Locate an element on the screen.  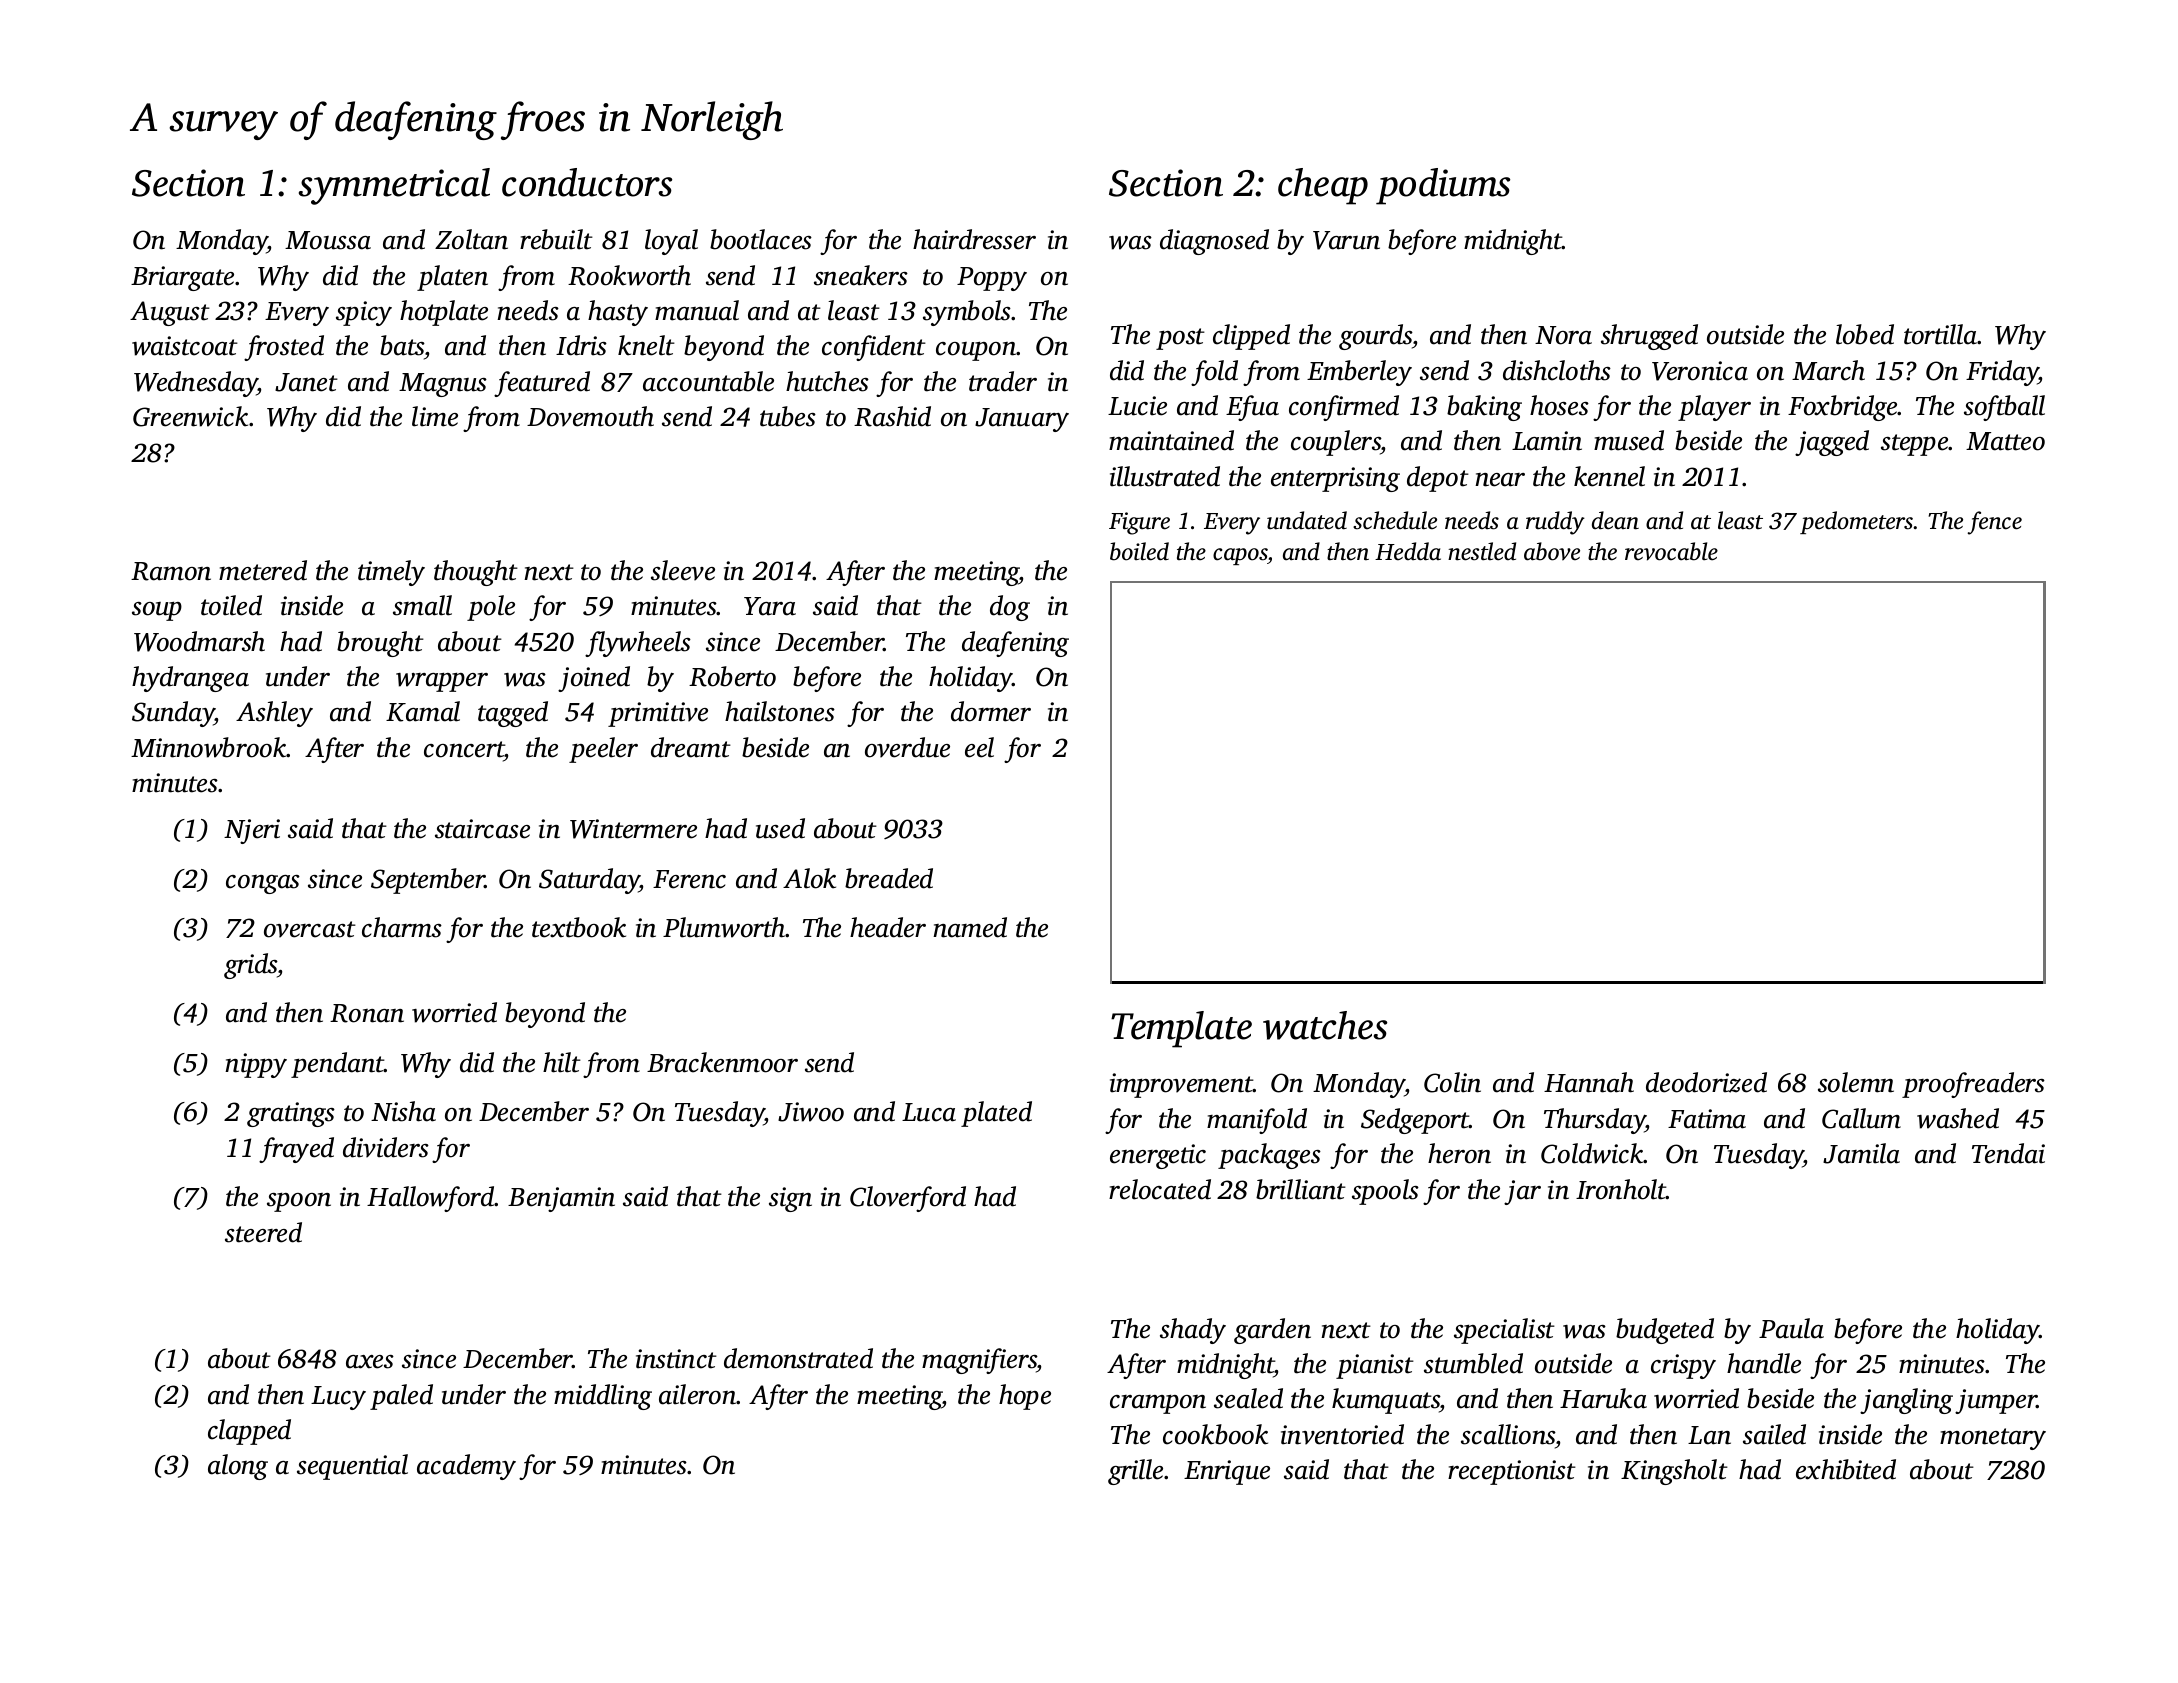
receptionist is located at coordinates (1512, 1472).
